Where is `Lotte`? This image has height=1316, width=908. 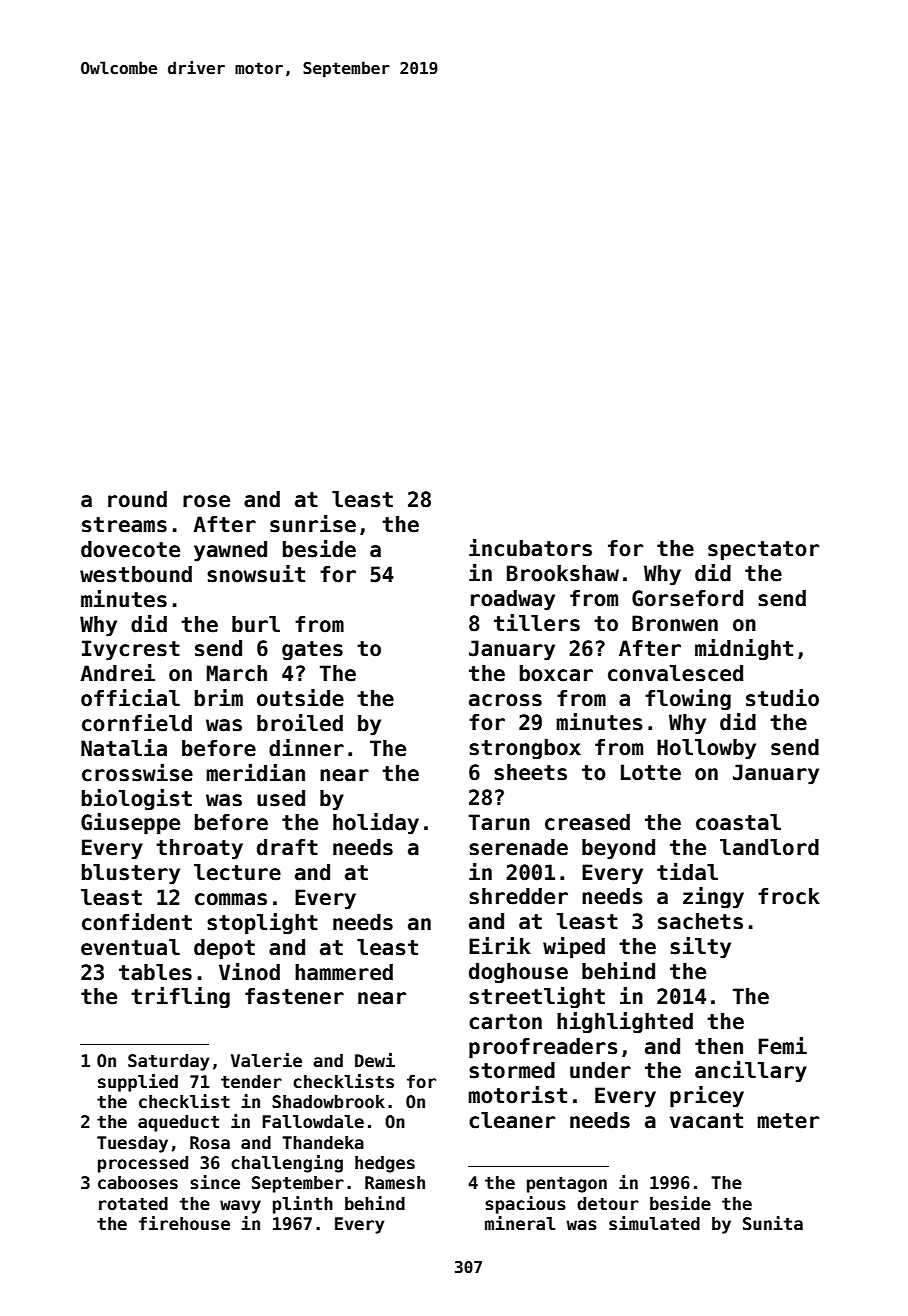
Lotte is located at coordinates (651, 772).
